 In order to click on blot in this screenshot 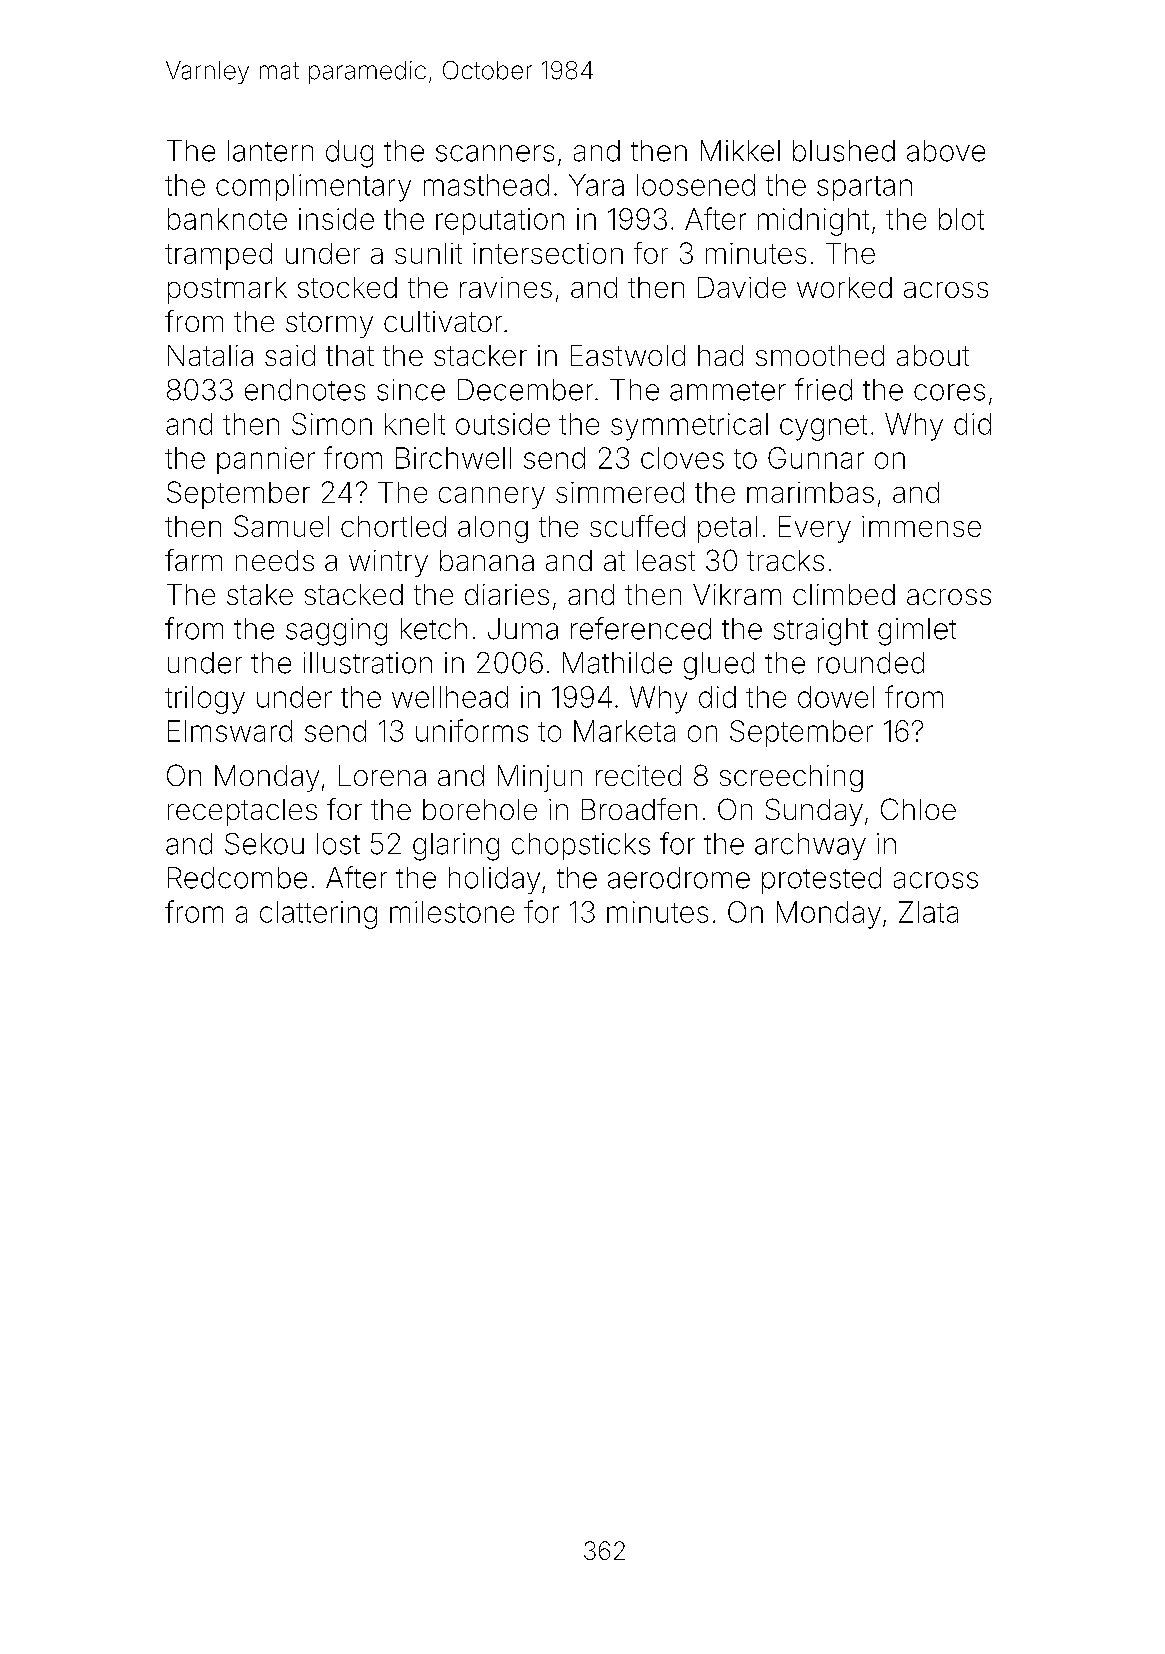, I will do `click(961, 219)`.
